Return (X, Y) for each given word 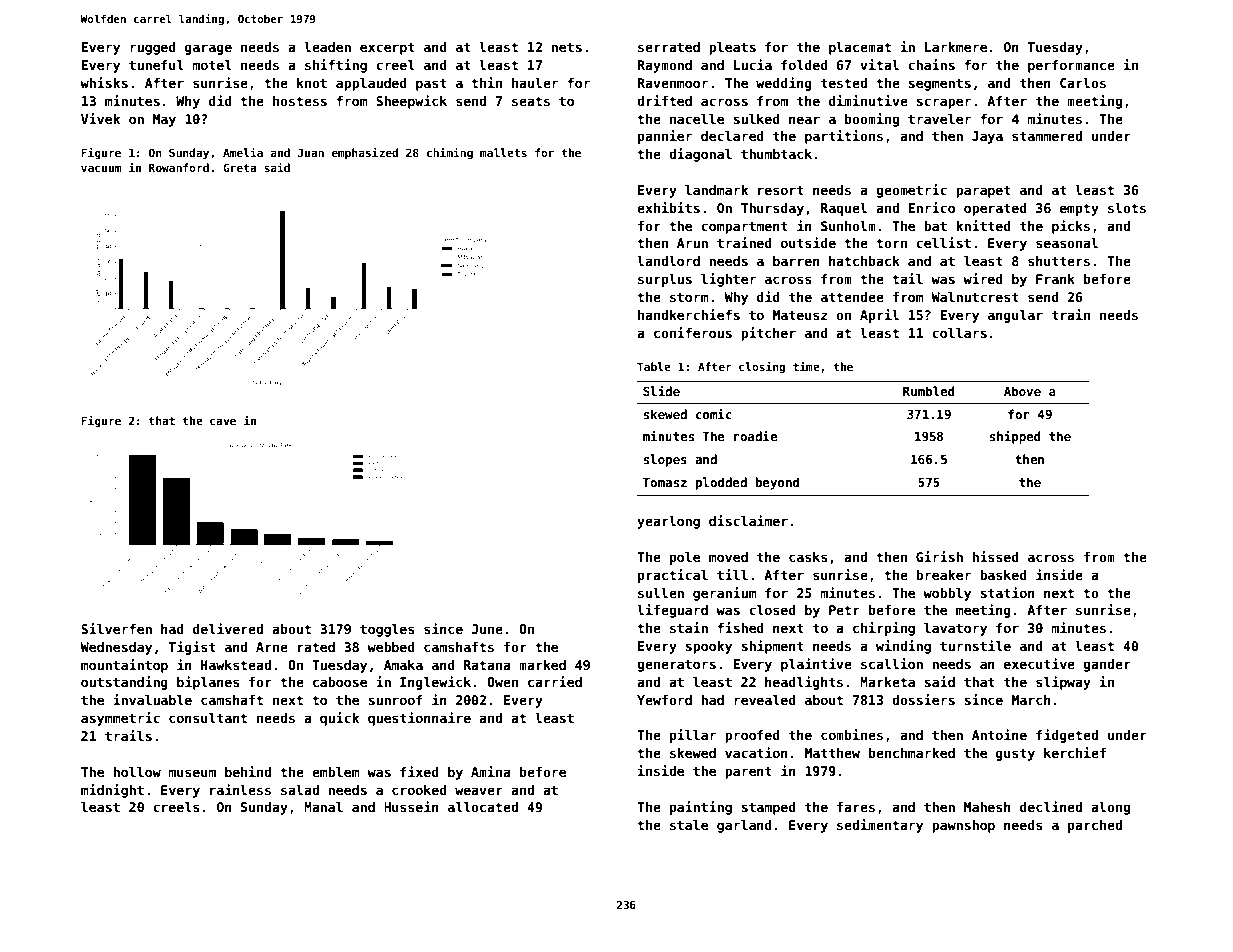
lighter (728, 280)
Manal (323, 807)
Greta (239, 167)
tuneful (156, 65)
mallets (503, 152)
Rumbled (929, 391)
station (1007, 592)
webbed (391, 647)
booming (872, 120)
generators (676, 665)
